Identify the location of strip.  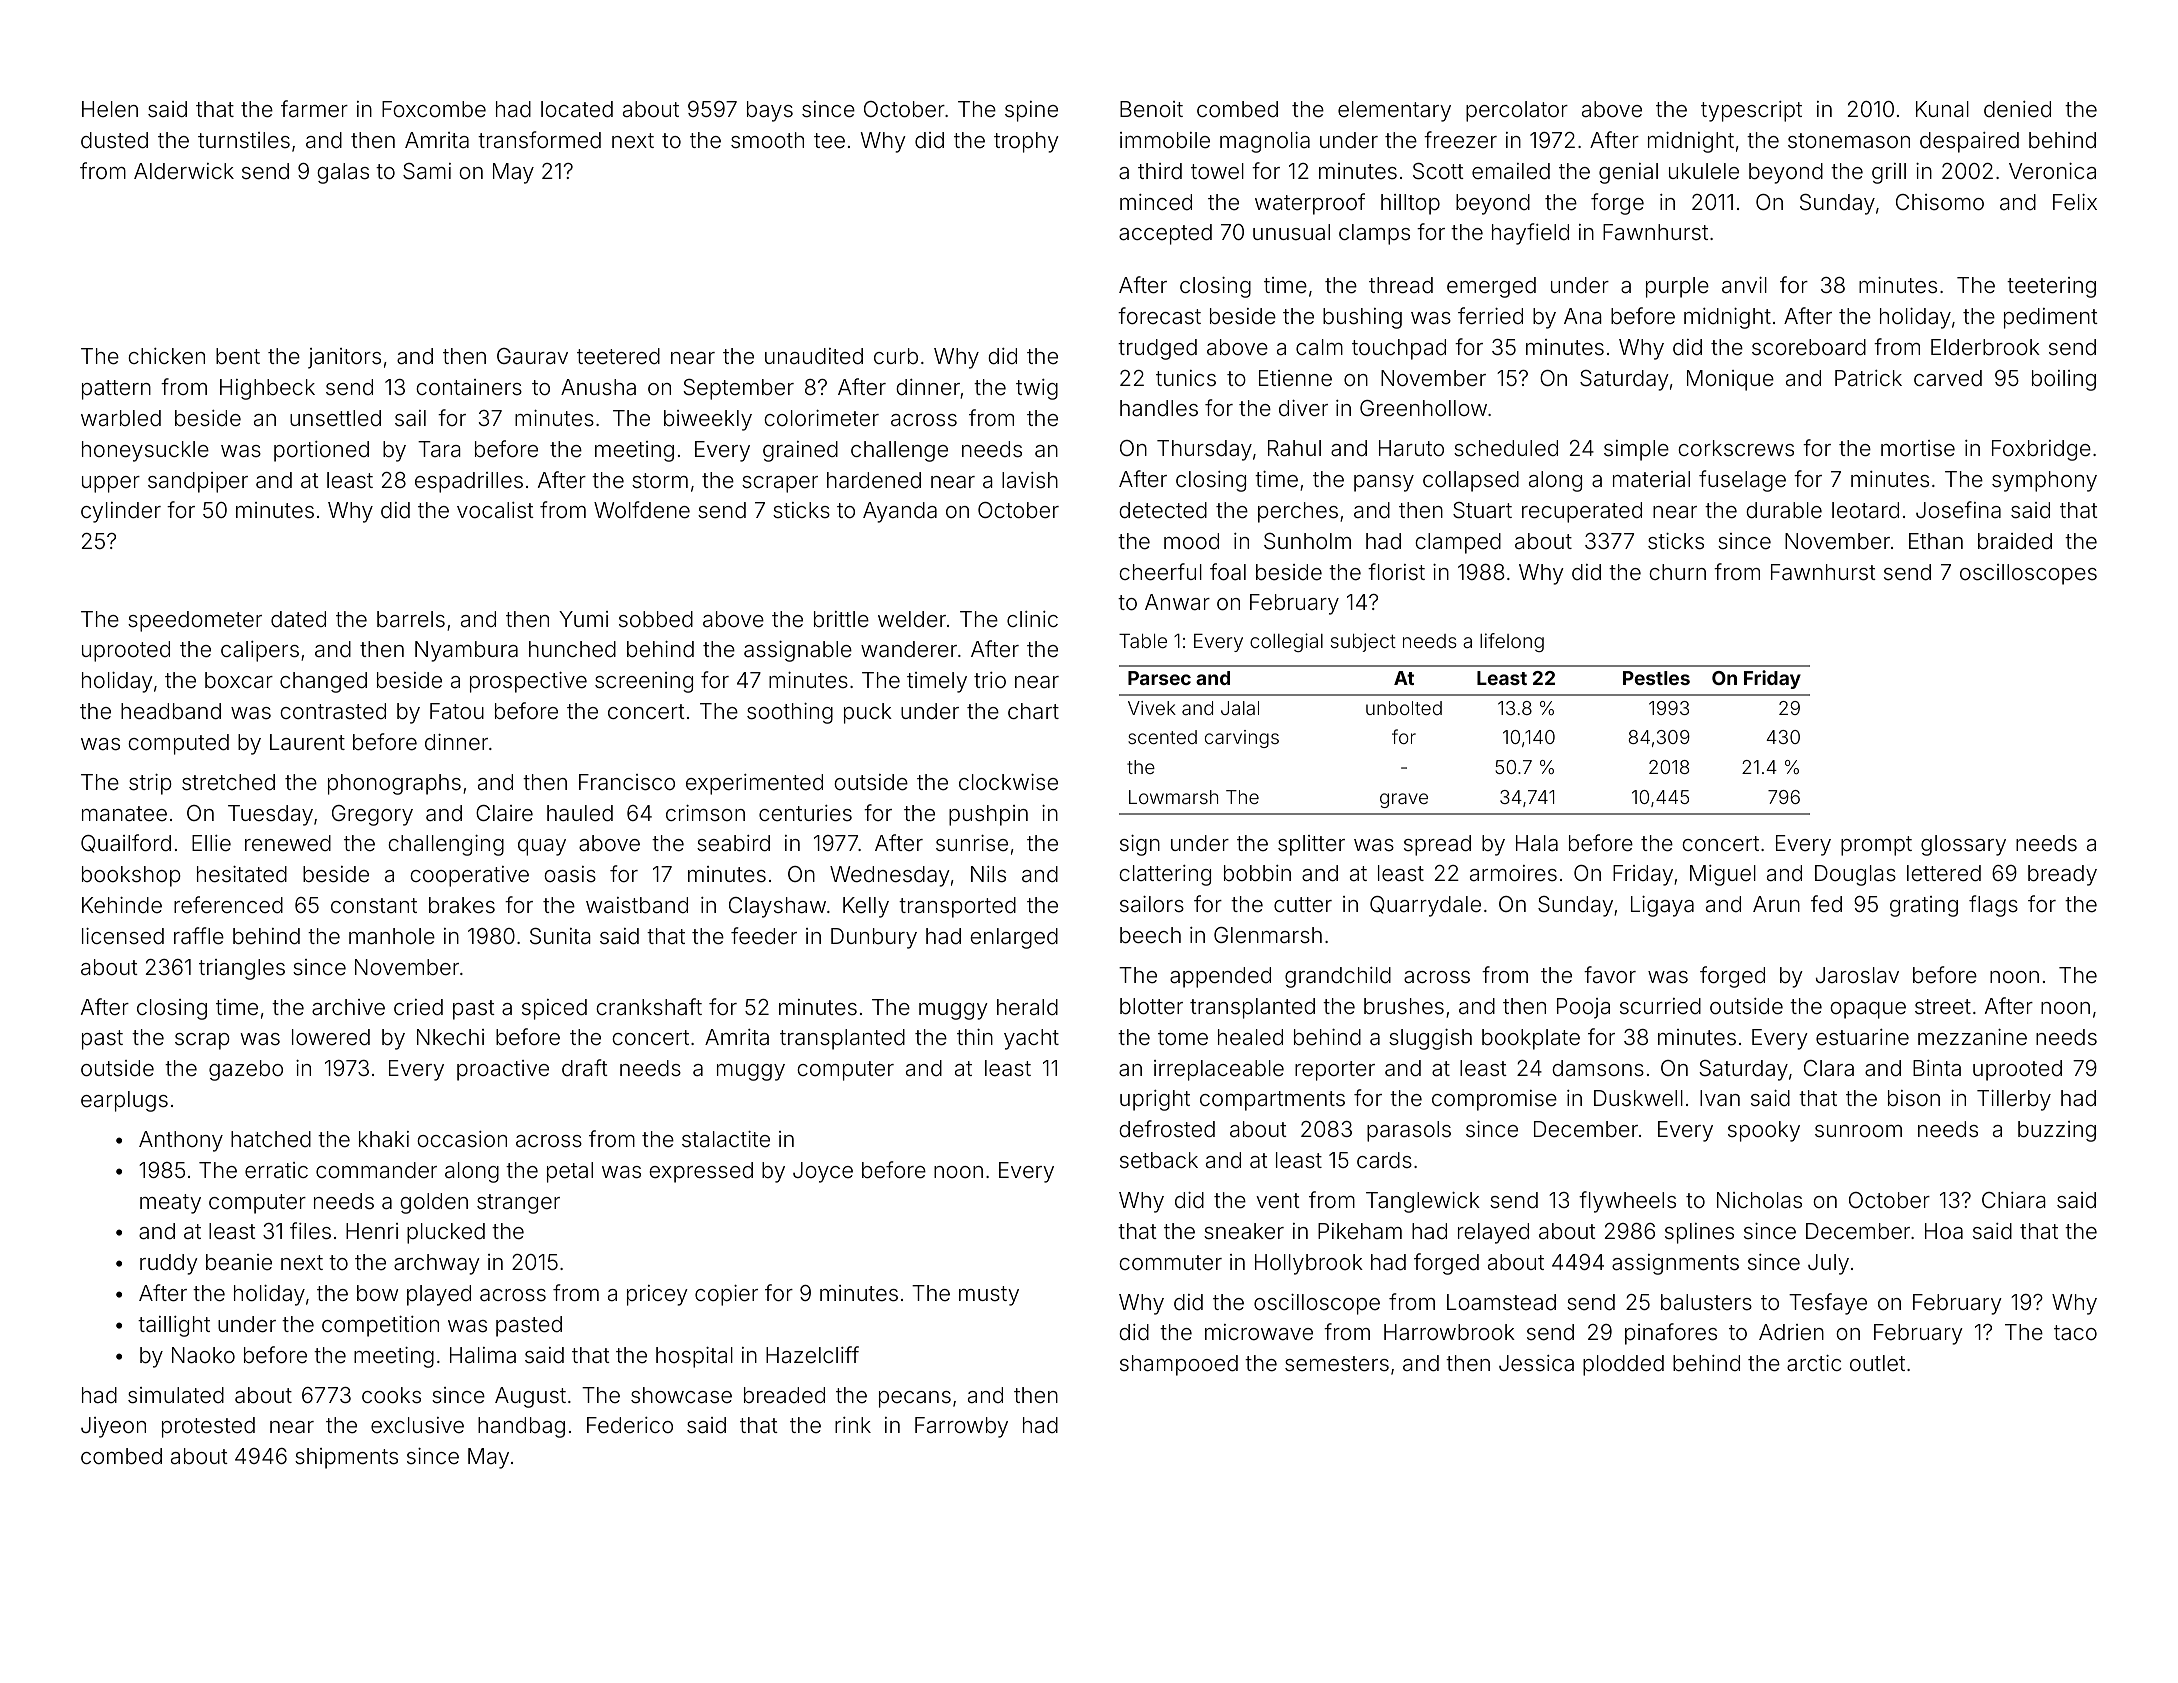
(150, 784).
